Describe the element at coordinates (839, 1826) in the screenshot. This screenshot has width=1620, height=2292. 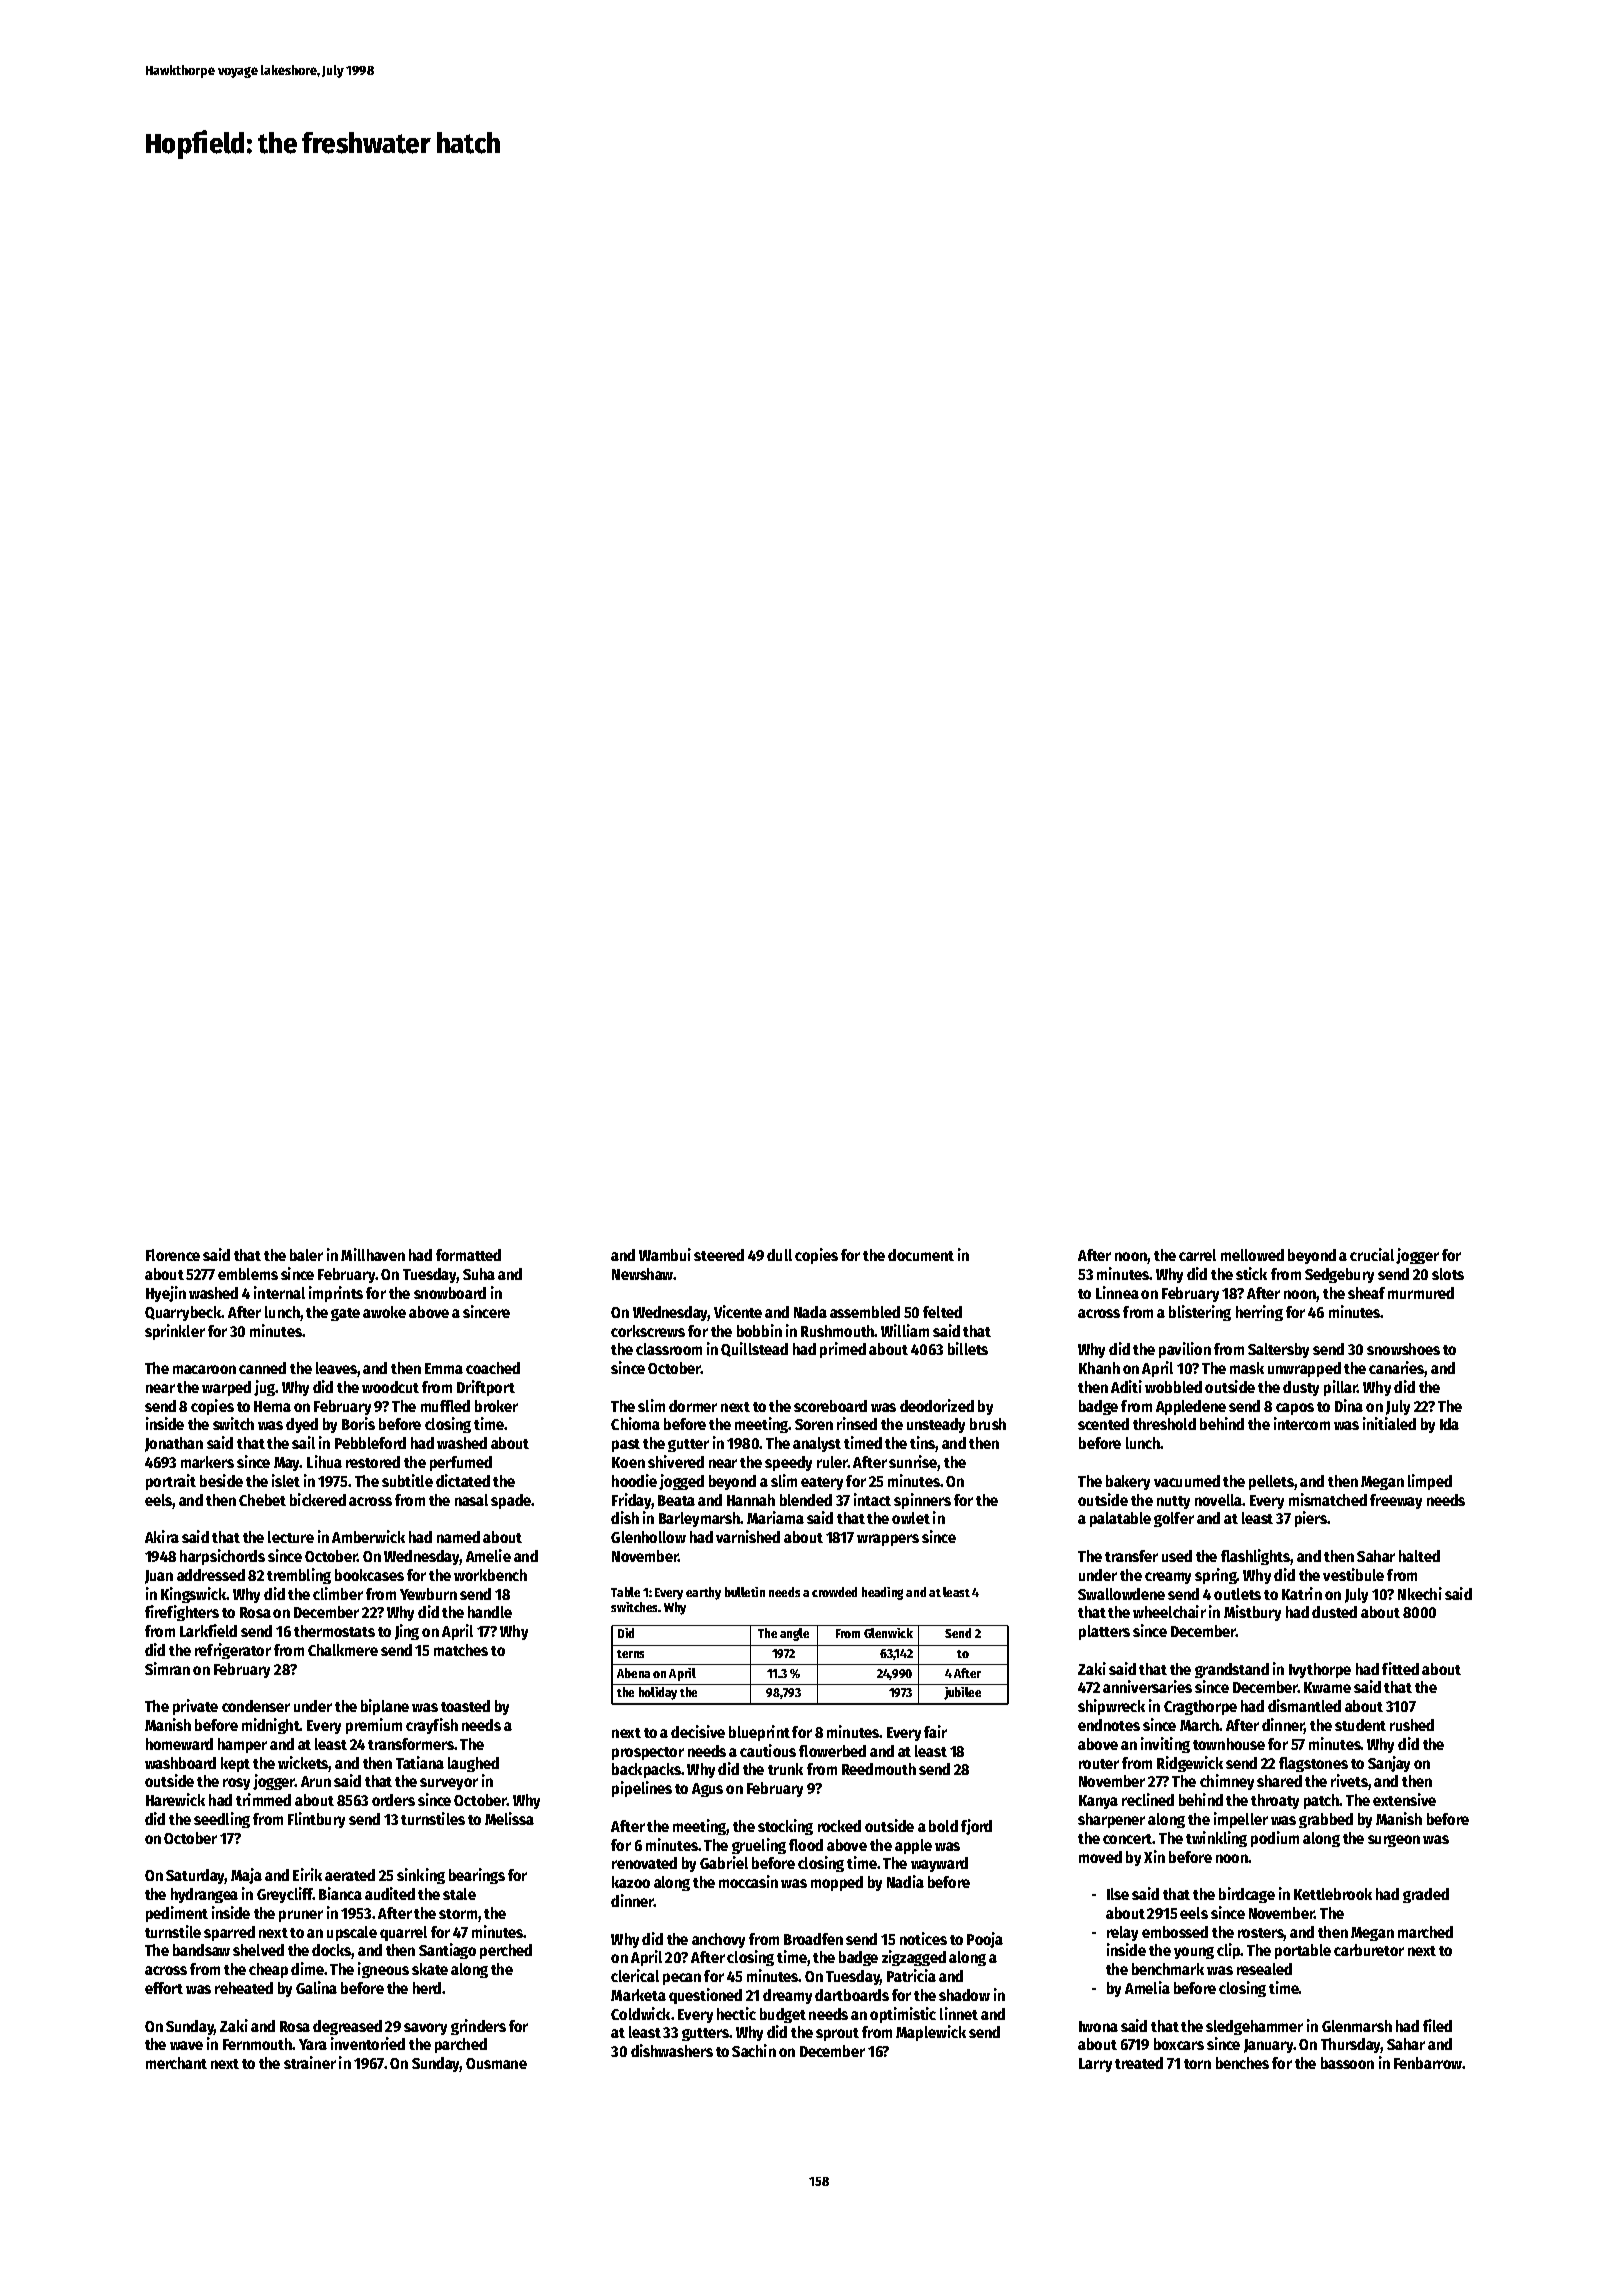
I see `rocked` at that location.
